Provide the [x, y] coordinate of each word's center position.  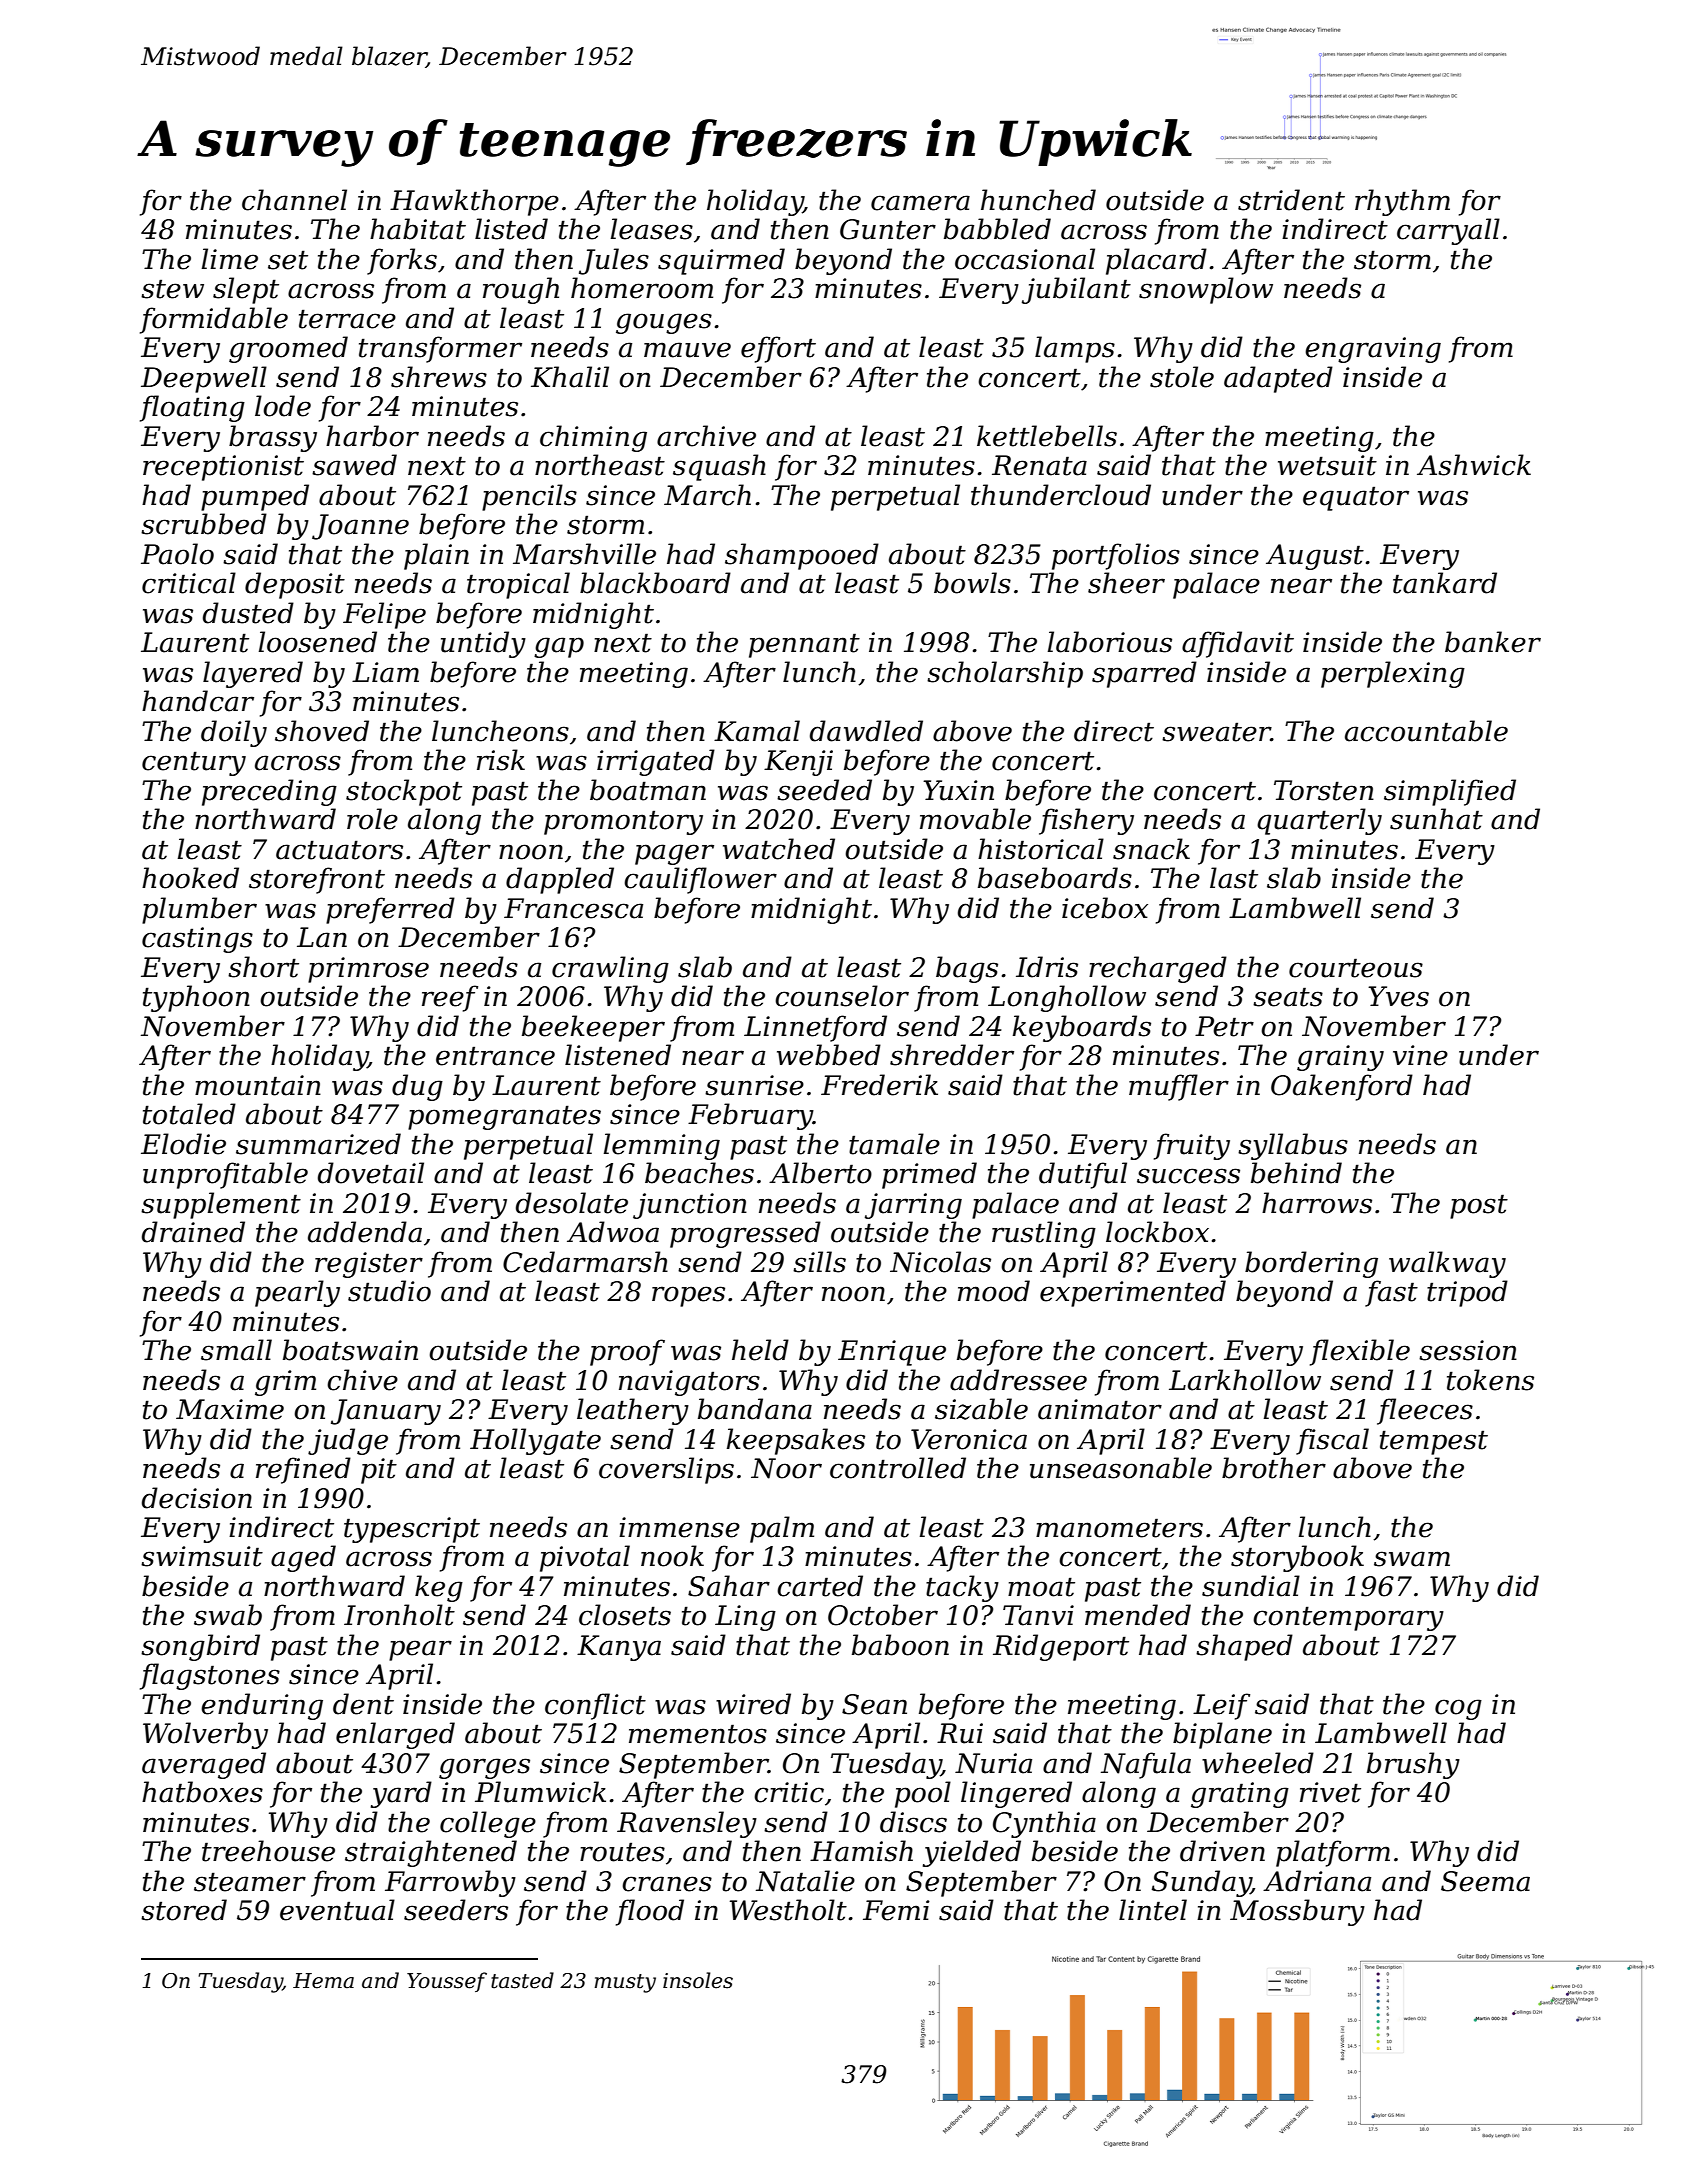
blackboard [655, 583]
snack [1151, 849]
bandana [755, 1409]
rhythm [1402, 202]
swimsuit [202, 1556]
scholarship [1005, 674]
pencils [529, 497]
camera [920, 203]
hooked [190, 878]
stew [172, 289]
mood [994, 1291]
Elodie [183, 1144]
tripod [1467, 1293]
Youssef [447, 1982]
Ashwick [1474, 465]
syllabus [1293, 1146]
